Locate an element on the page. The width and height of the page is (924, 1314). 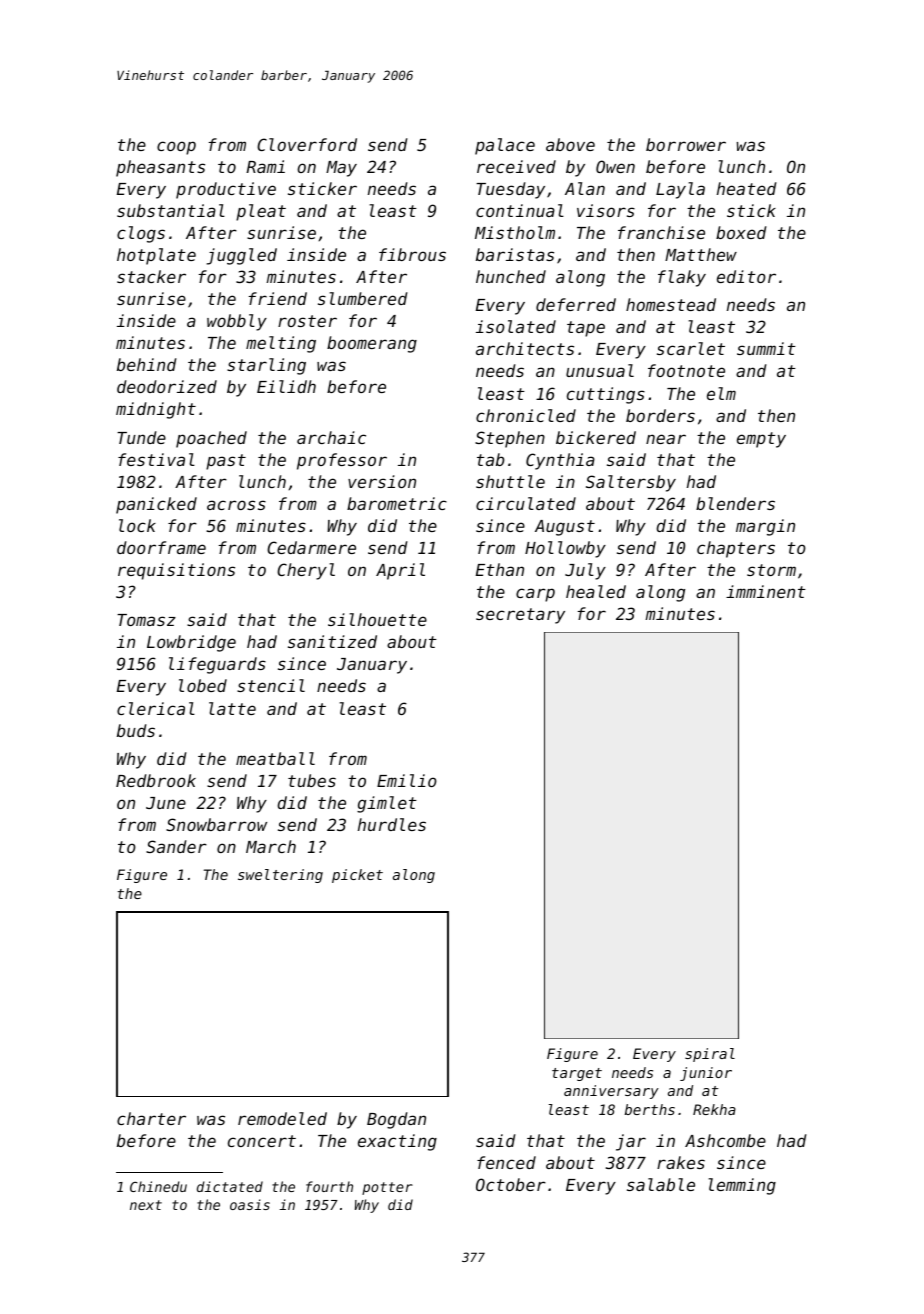
editor is located at coordinates (746, 276).
